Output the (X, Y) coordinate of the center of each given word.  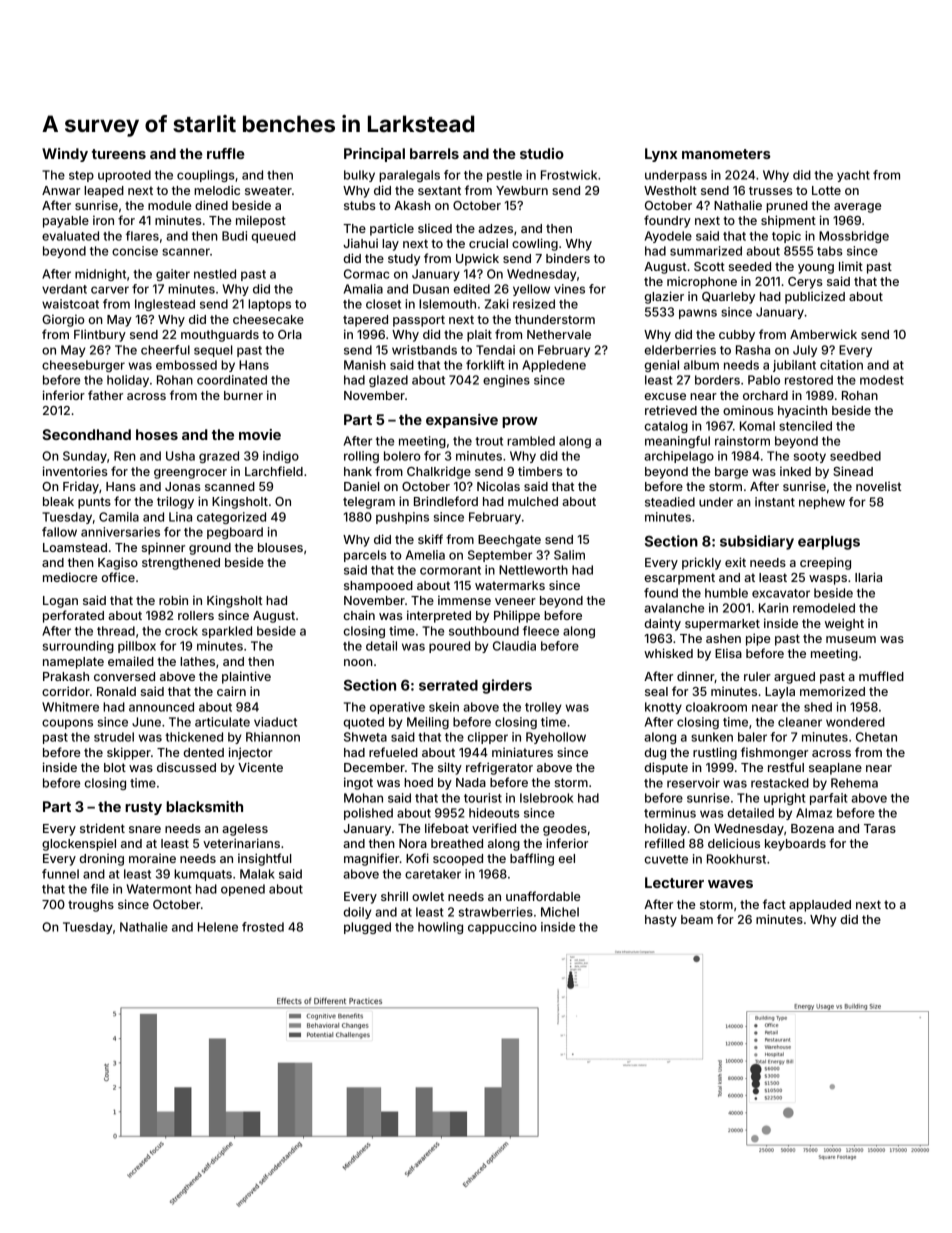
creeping (825, 563)
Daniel (361, 486)
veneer (515, 601)
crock (181, 631)
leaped (104, 192)
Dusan (431, 289)
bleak (58, 501)
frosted (263, 927)
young (816, 269)
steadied (670, 502)
